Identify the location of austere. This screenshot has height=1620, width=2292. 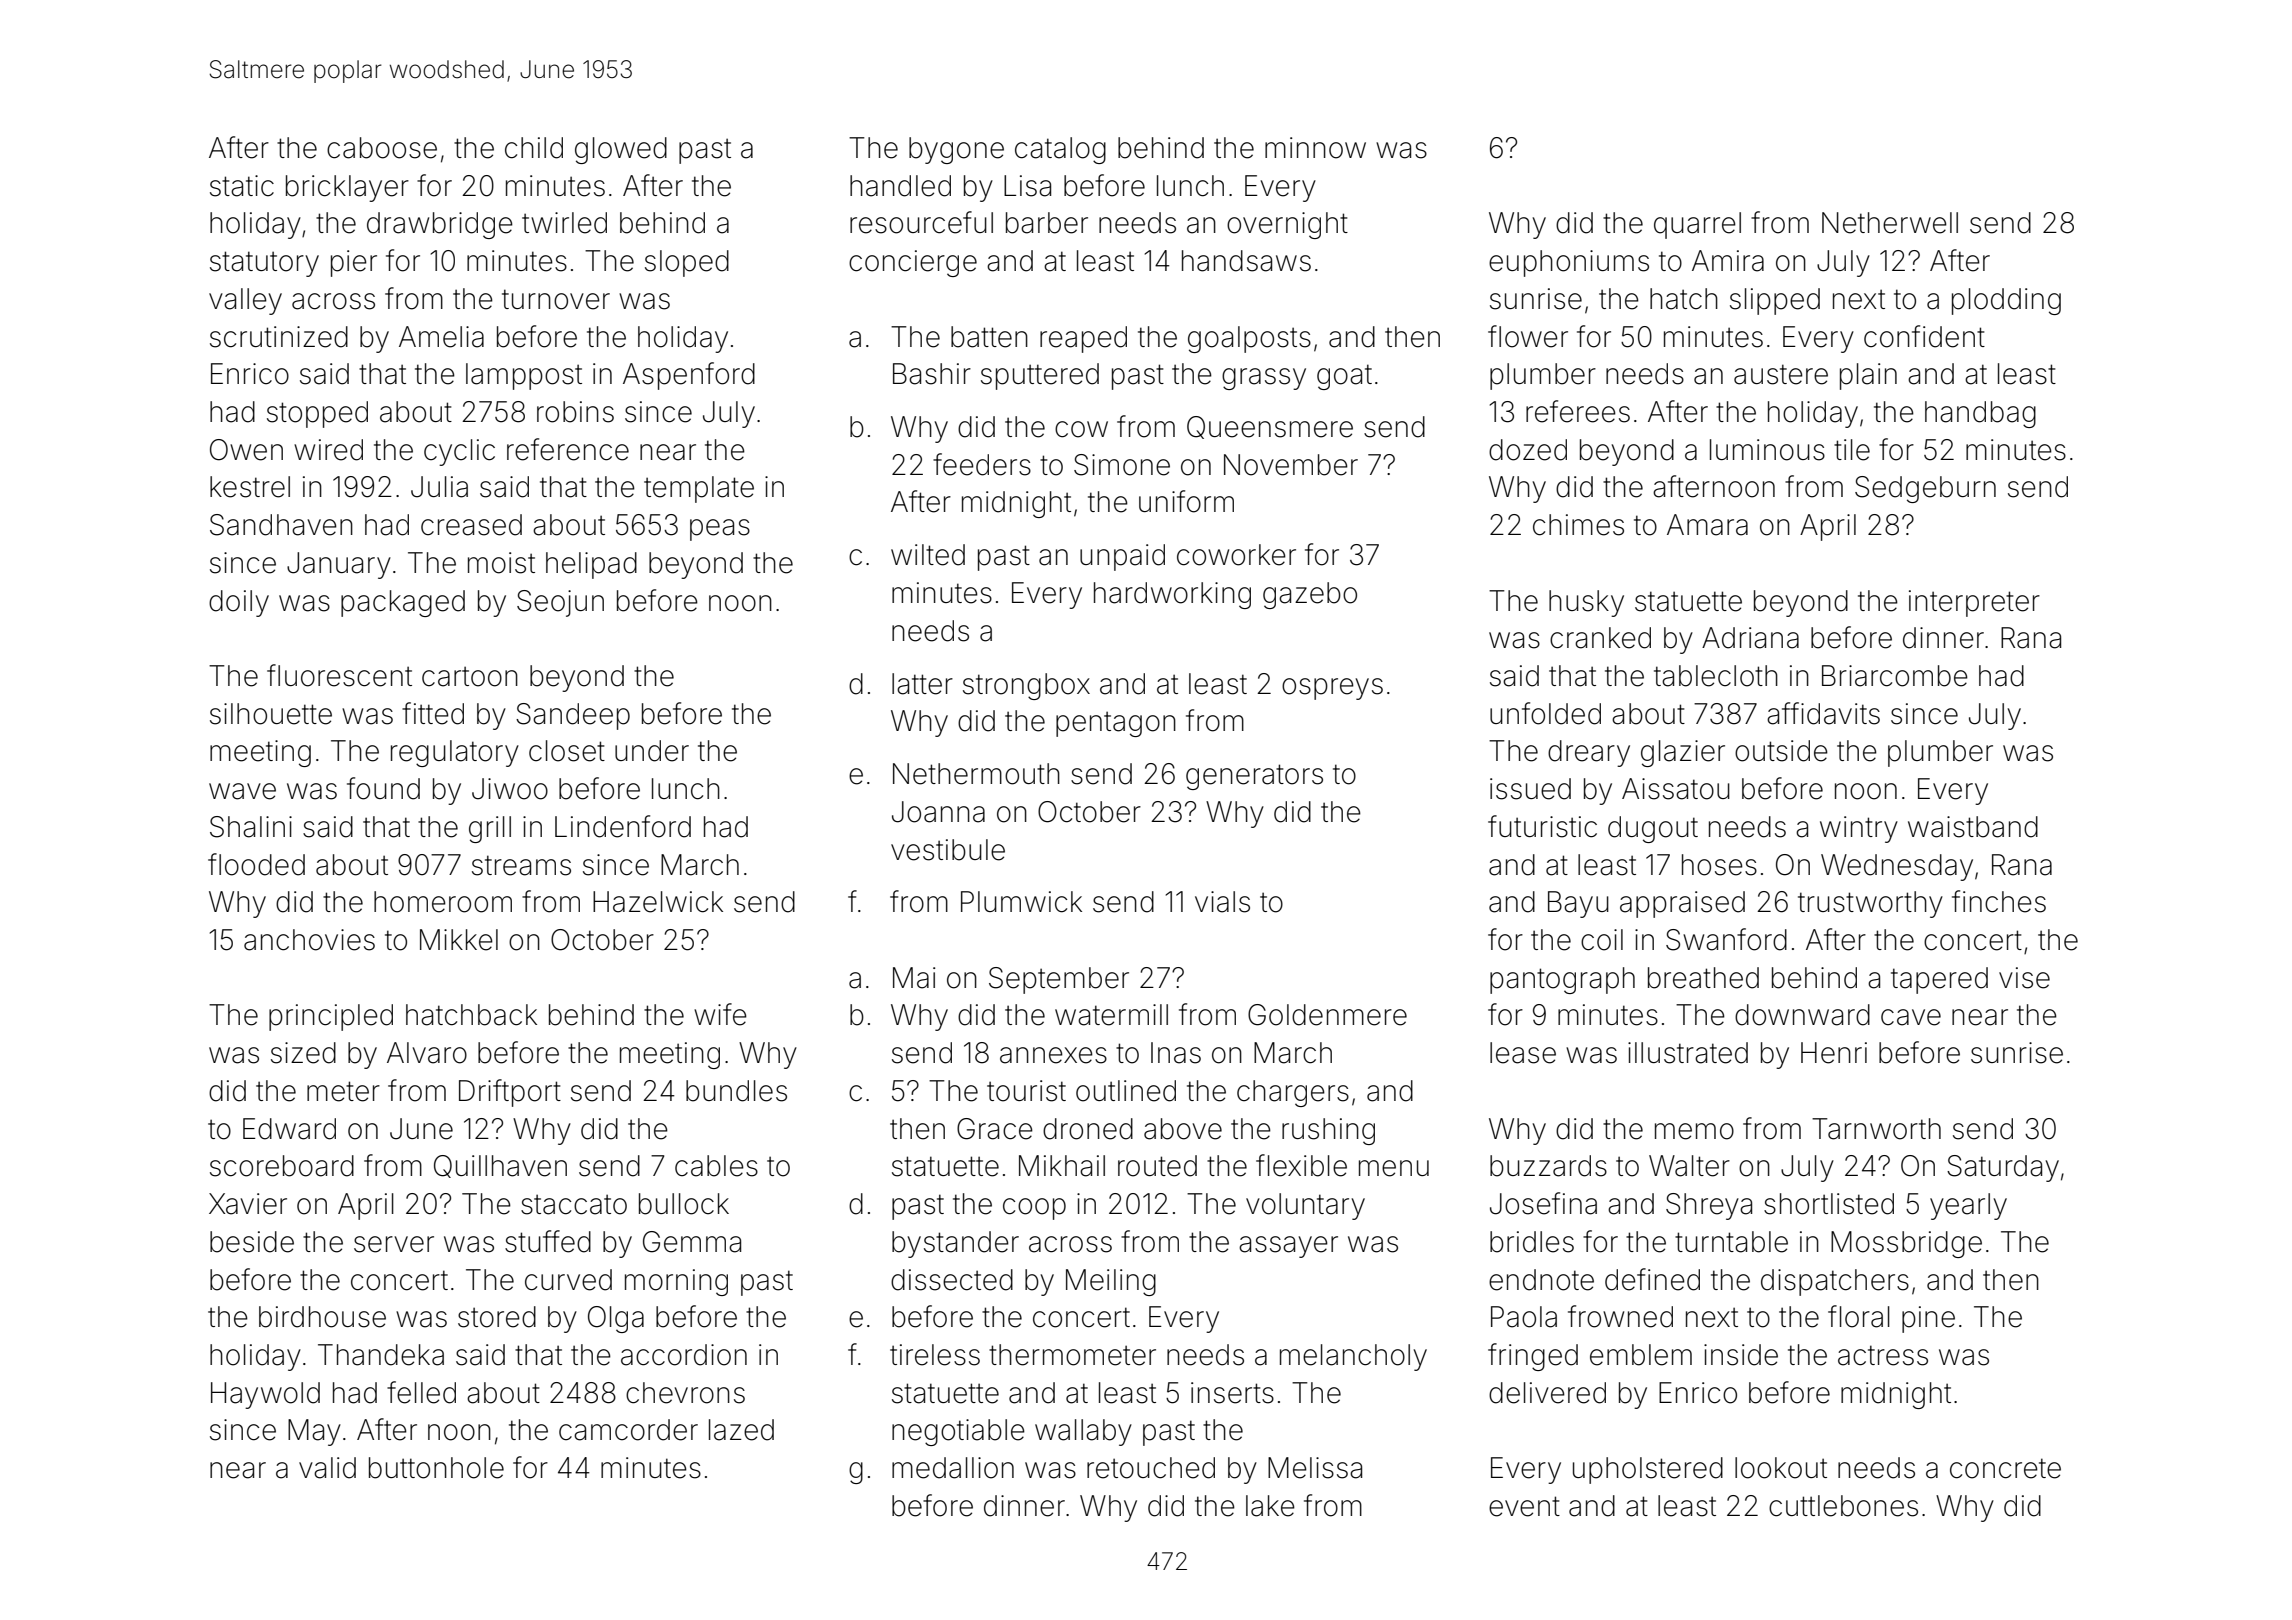
(1781, 374).
